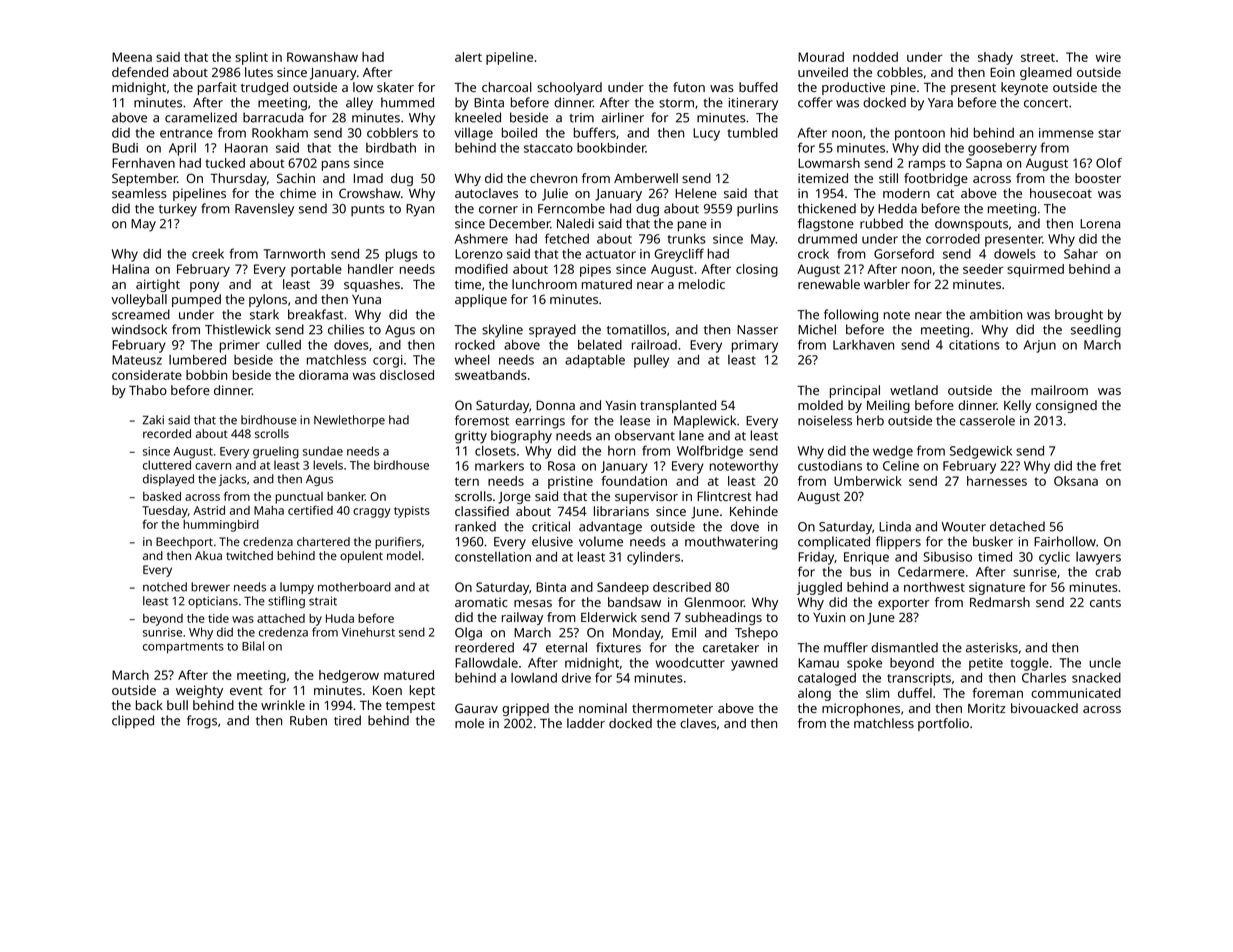 This document has height=952, width=1233. What do you see at coordinates (273, 117) in the document?
I see `barracuda` at bounding box center [273, 117].
